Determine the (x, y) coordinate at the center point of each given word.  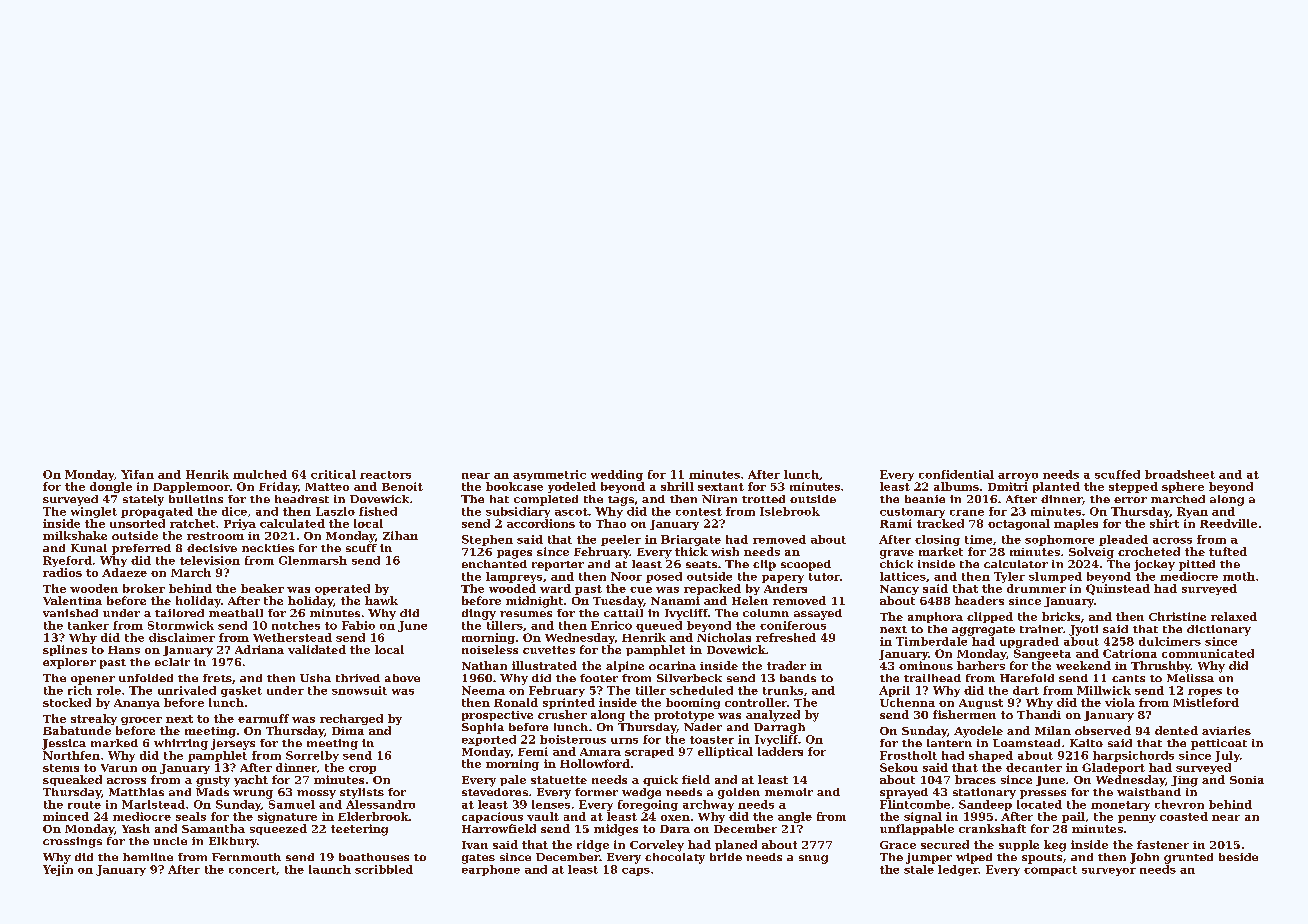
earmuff (263, 718)
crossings (72, 842)
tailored (179, 613)
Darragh (779, 728)
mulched (260, 474)
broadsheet (1180, 474)
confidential (956, 474)
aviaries (1226, 730)
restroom (215, 536)
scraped (649, 752)
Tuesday (618, 602)
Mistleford (1206, 702)
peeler (621, 540)
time (978, 539)
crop (362, 770)
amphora (935, 617)
